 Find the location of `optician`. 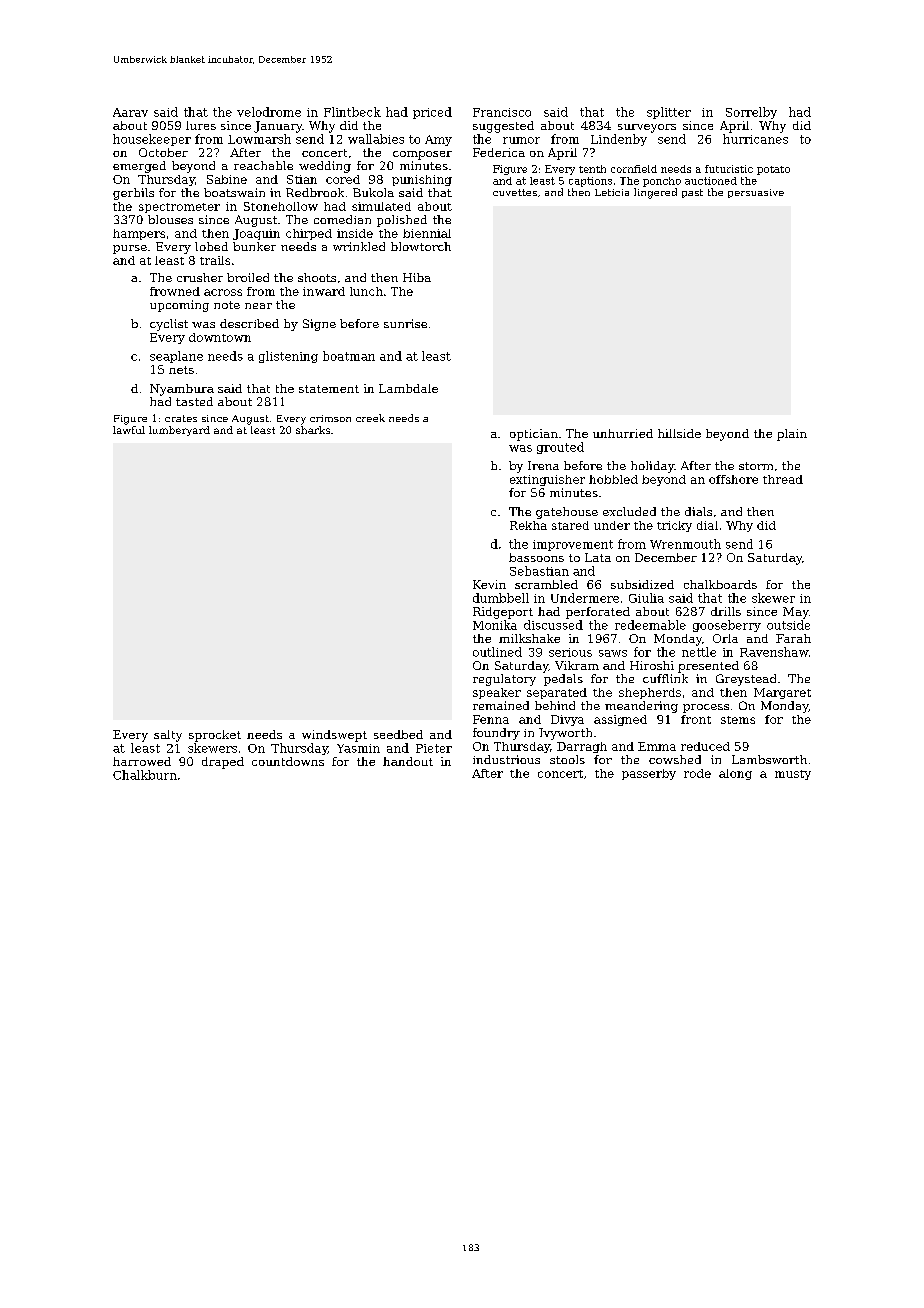

optician is located at coordinates (534, 435).
